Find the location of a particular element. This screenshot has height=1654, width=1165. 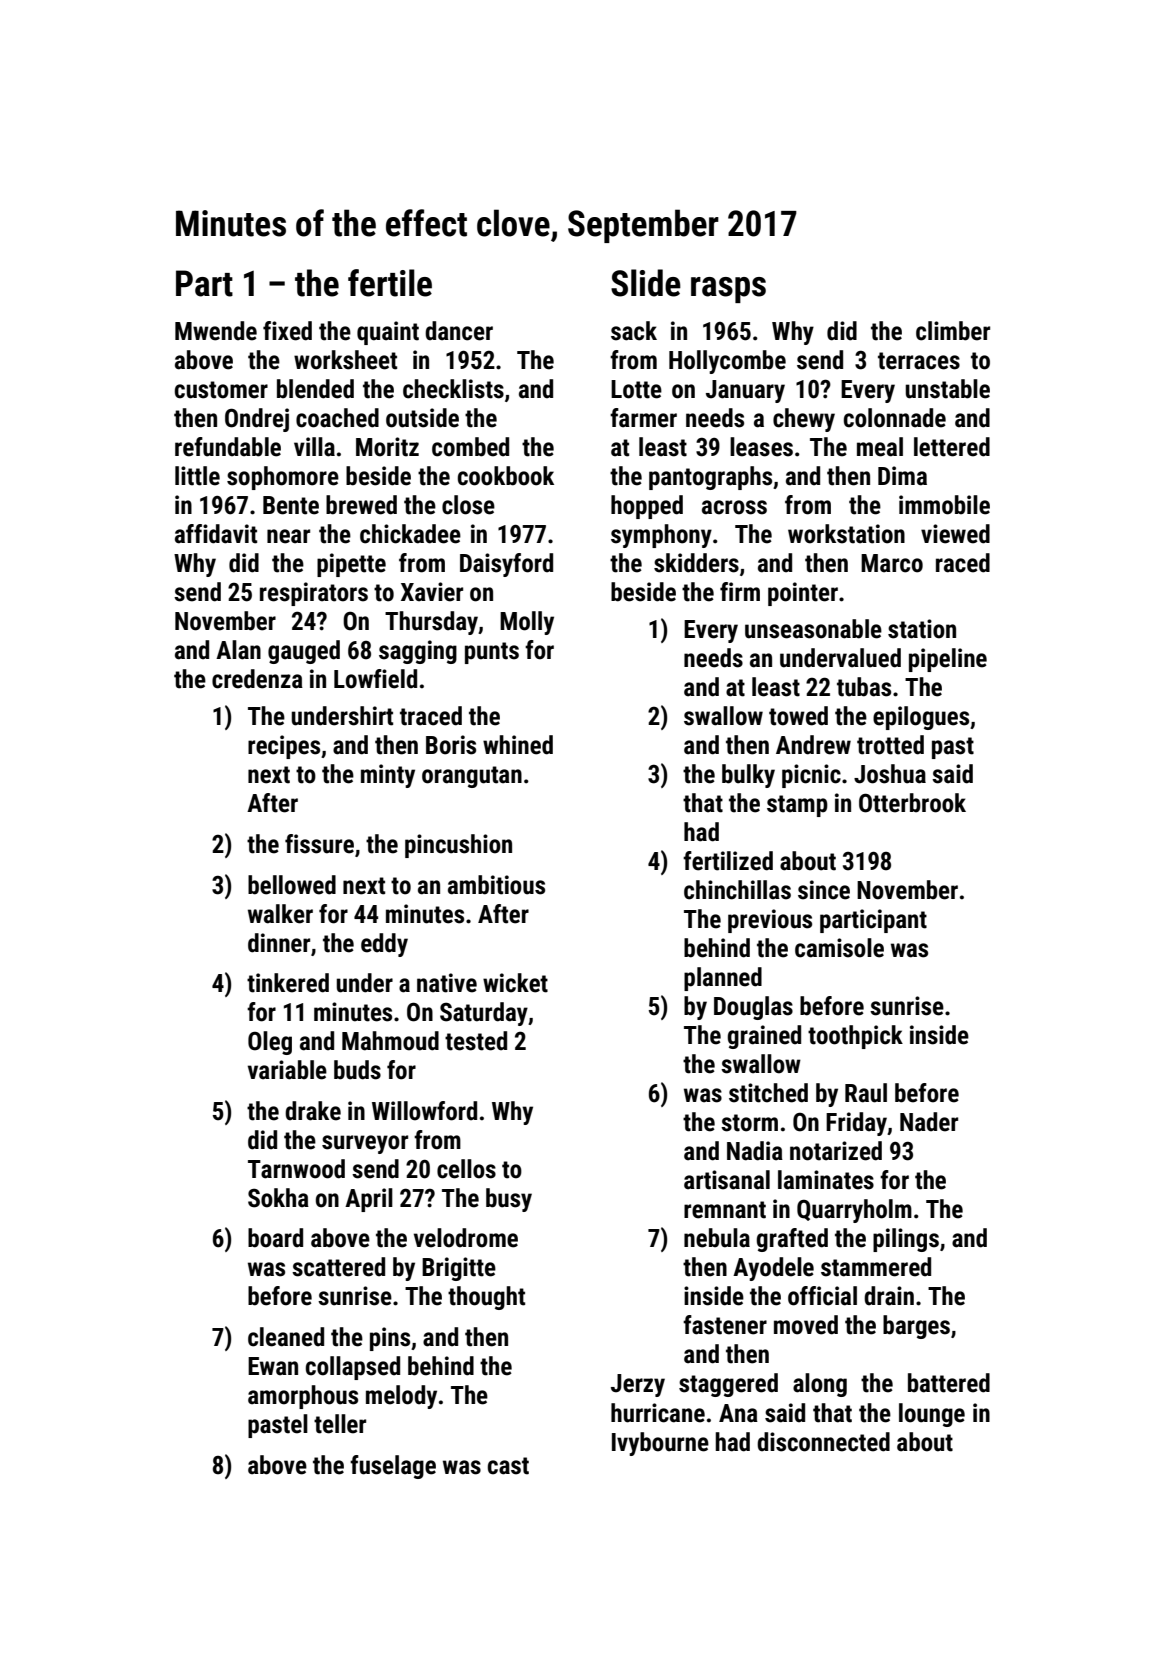

camisole is located at coordinates (839, 948).
